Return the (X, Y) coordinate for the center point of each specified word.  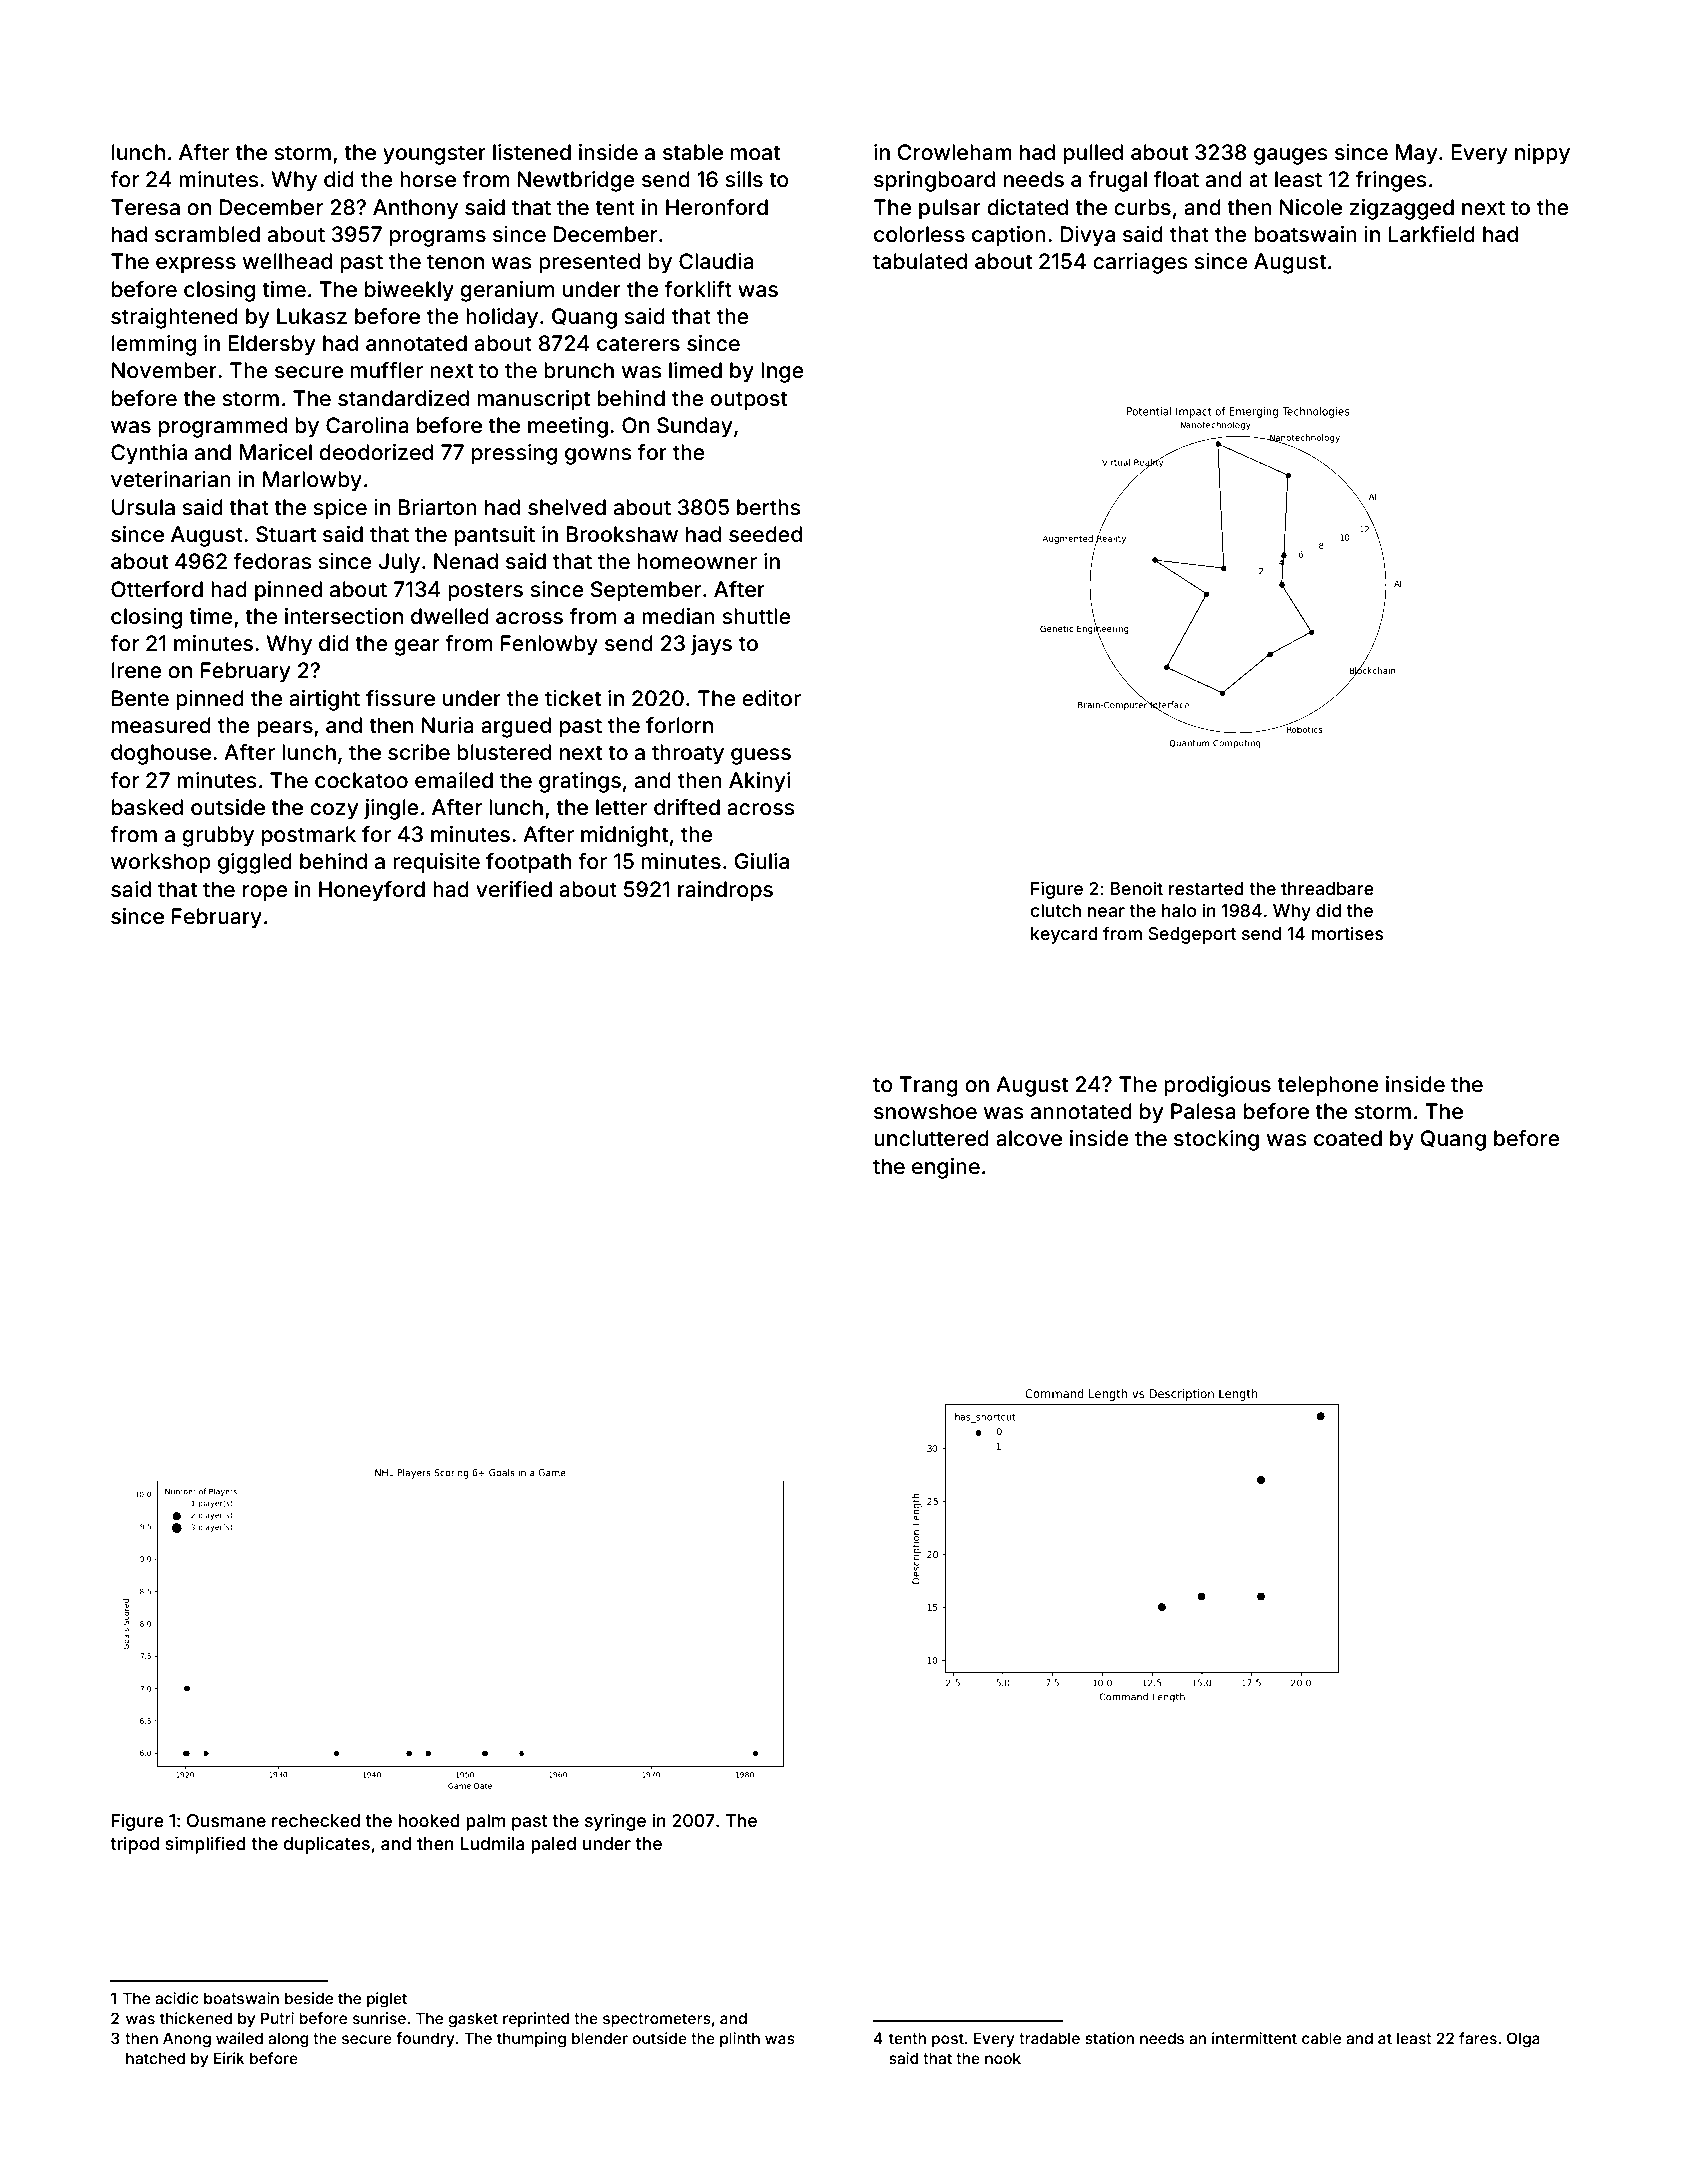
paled (553, 1845)
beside (309, 1998)
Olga (1523, 2040)
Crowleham (955, 152)
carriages (1140, 263)
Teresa (145, 207)
